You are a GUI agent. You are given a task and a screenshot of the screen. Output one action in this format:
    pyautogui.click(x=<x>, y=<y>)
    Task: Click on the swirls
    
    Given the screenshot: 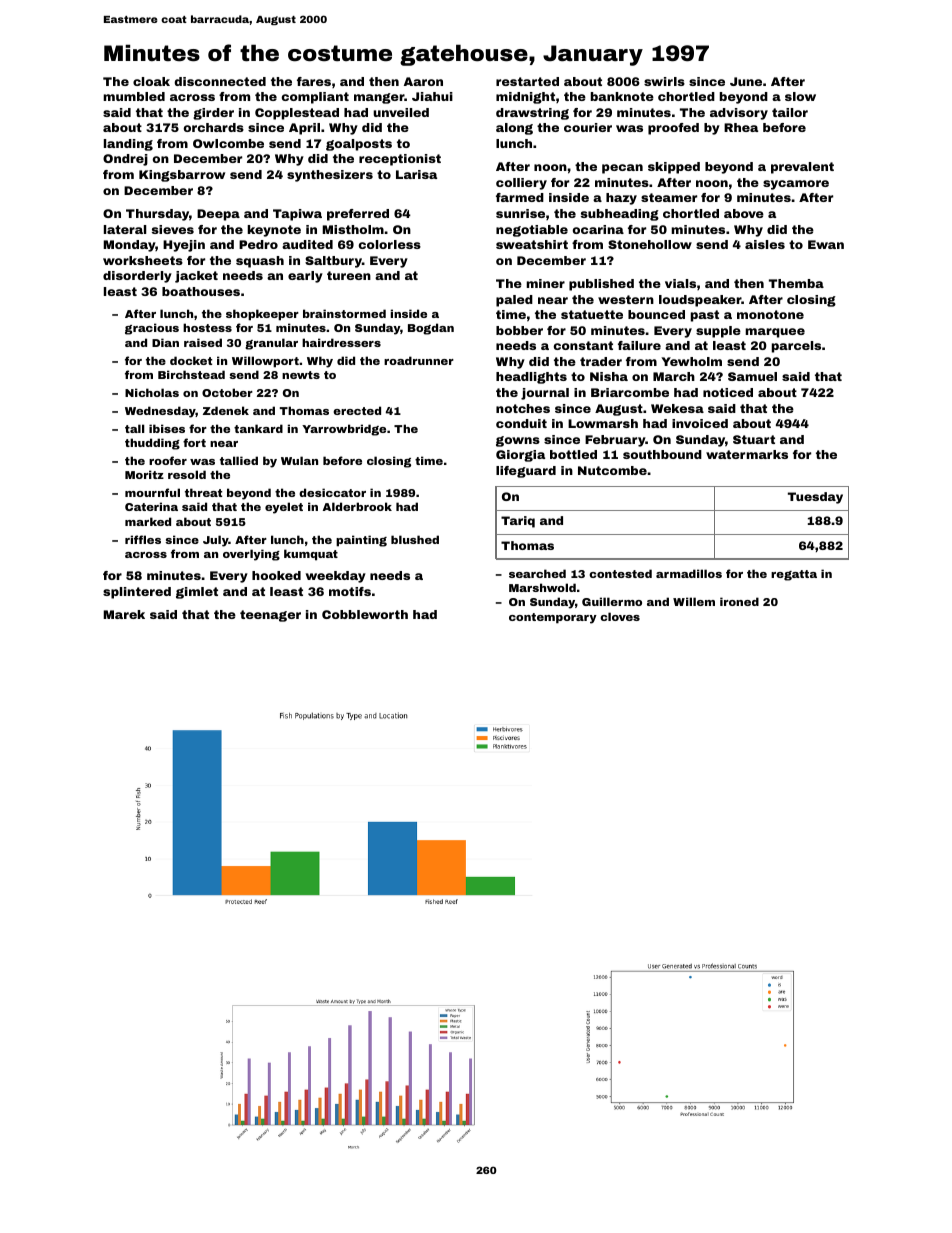 What is the action you would take?
    pyautogui.click(x=664, y=81)
